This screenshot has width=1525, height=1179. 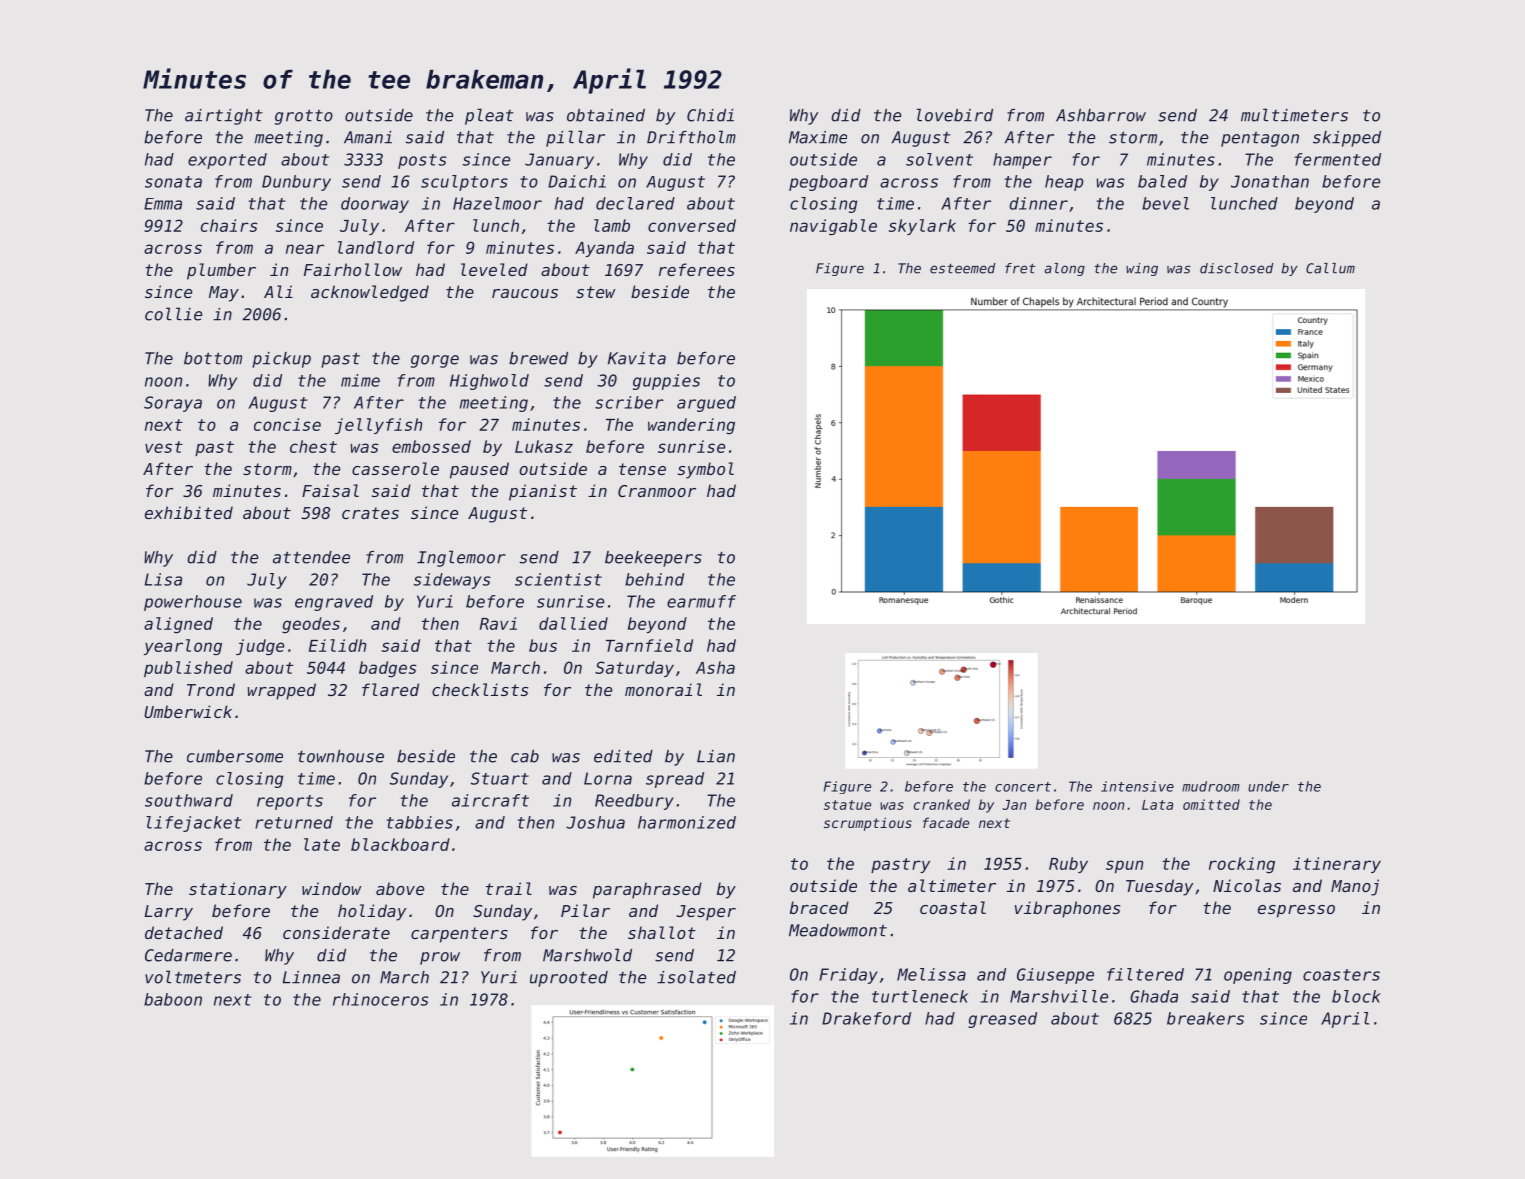 What do you see at coordinates (866, 1018) in the screenshot?
I see `Drakeford` at bounding box center [866, 1018].
